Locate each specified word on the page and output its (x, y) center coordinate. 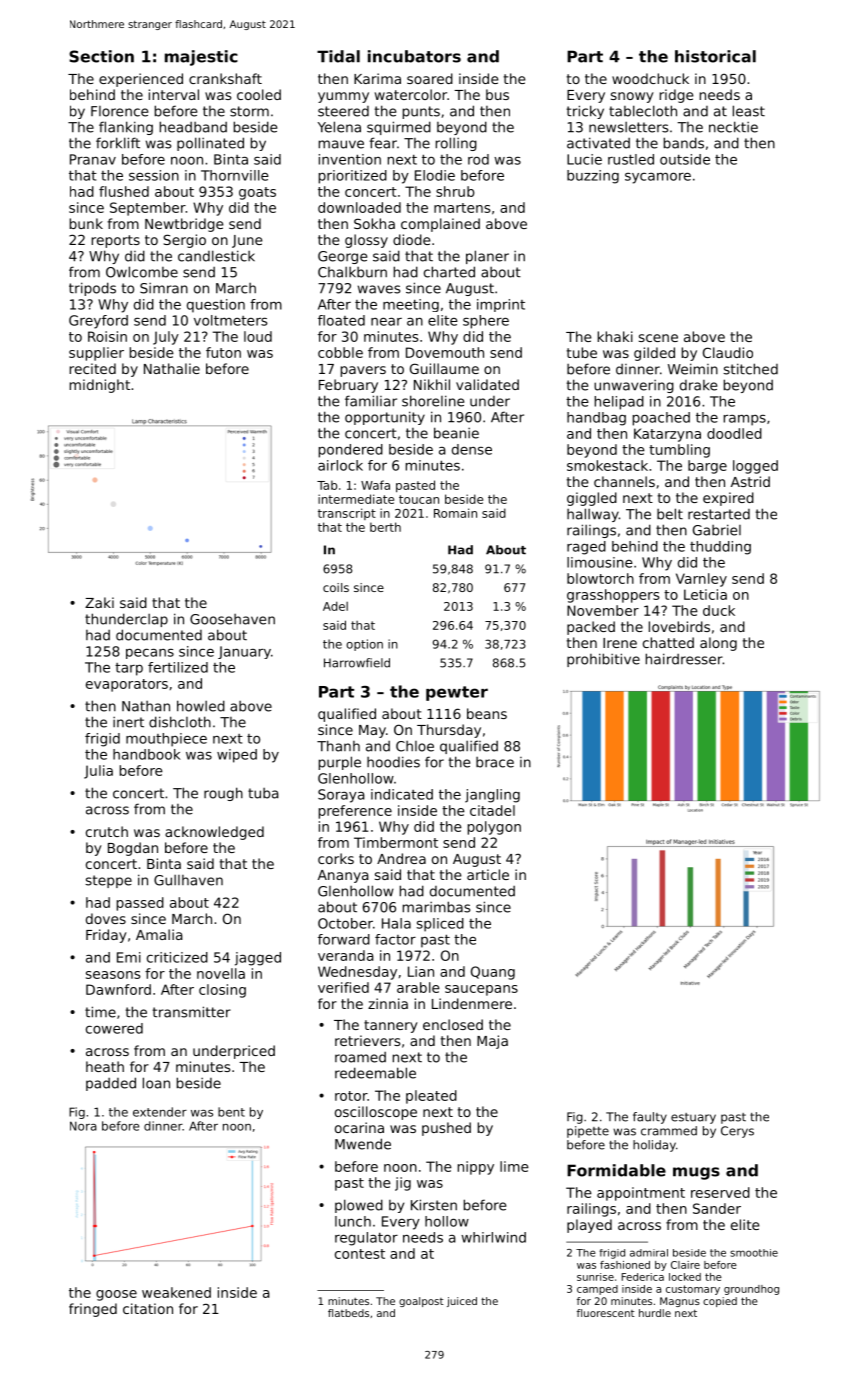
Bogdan (133, 849)
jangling (492, 796)
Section (101, 56)
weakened (176, 1292)
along (718, 644)
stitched (751, 369)
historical (715, 56)
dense (472, 449)
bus (497, 94)
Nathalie (172, 368)
